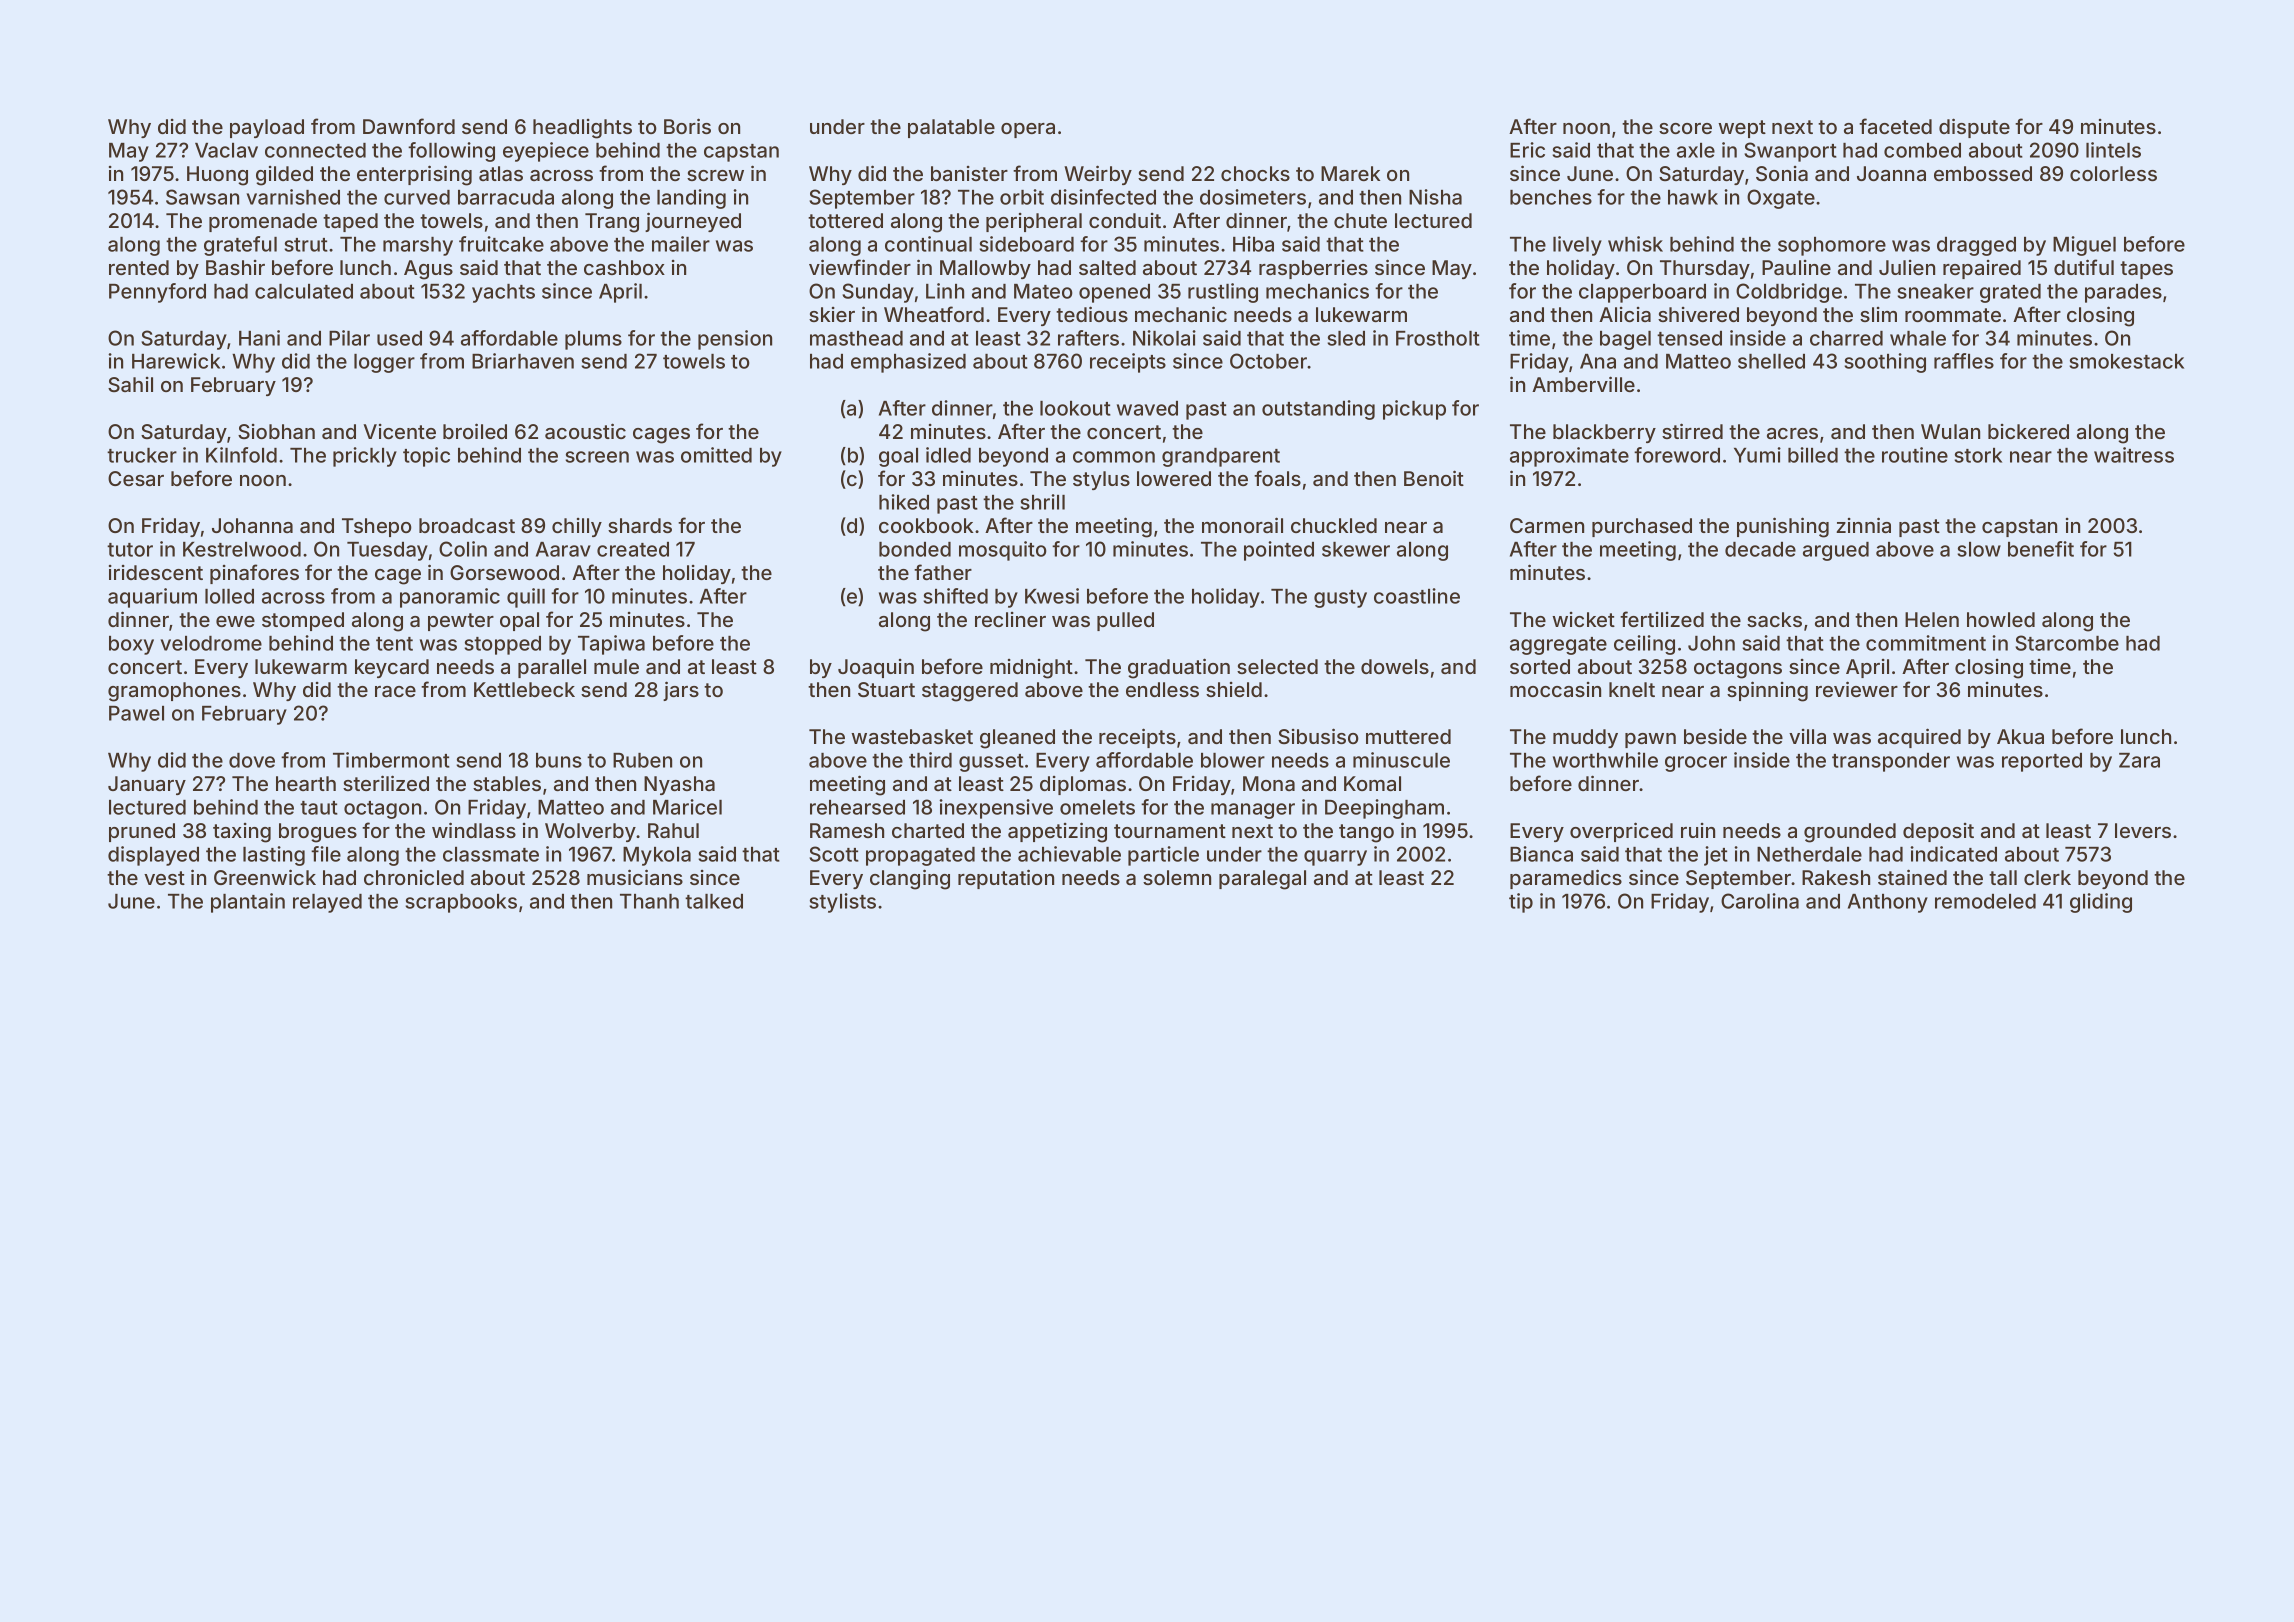 This document has width=2294, height=1622. What do you see at coordinates (2042, 762) in the document?
I see `reported` at bounding box center [2042, 762].
